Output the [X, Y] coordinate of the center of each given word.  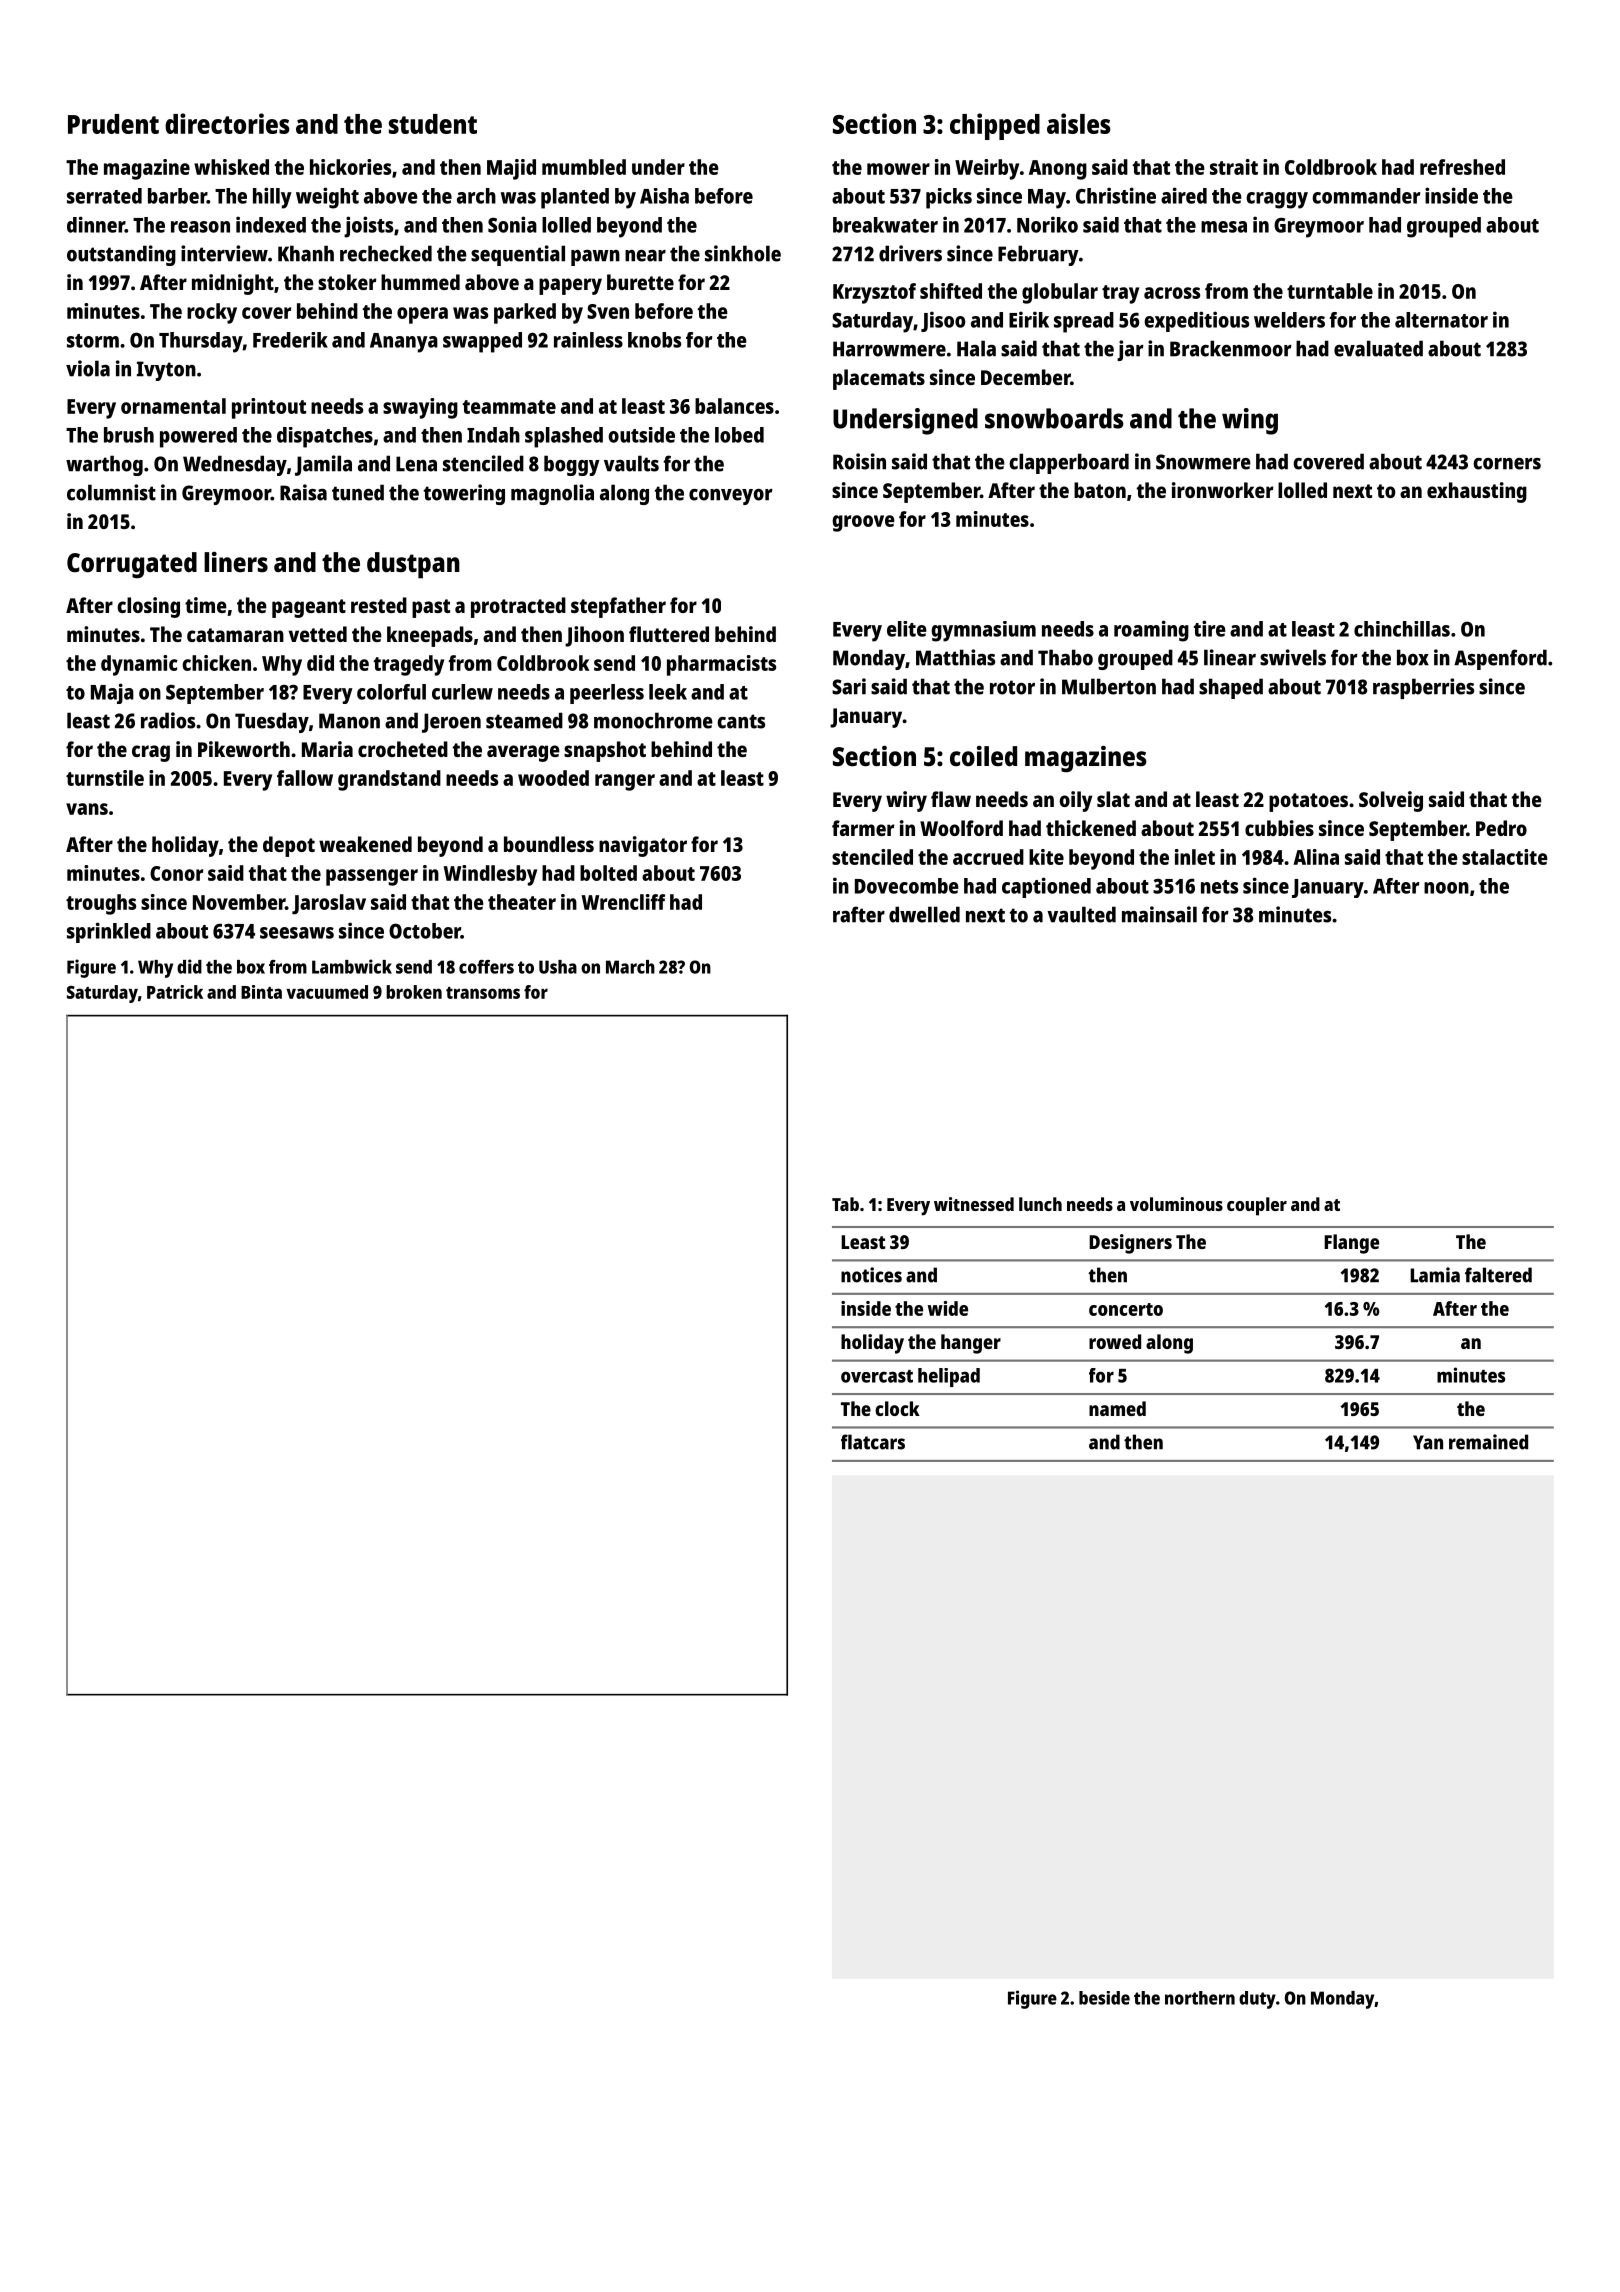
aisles [1079, 123]
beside [1104, 1998]
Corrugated [132, 565]
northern [1200, 1998]
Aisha [664, 196]
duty [1257, 2000]
